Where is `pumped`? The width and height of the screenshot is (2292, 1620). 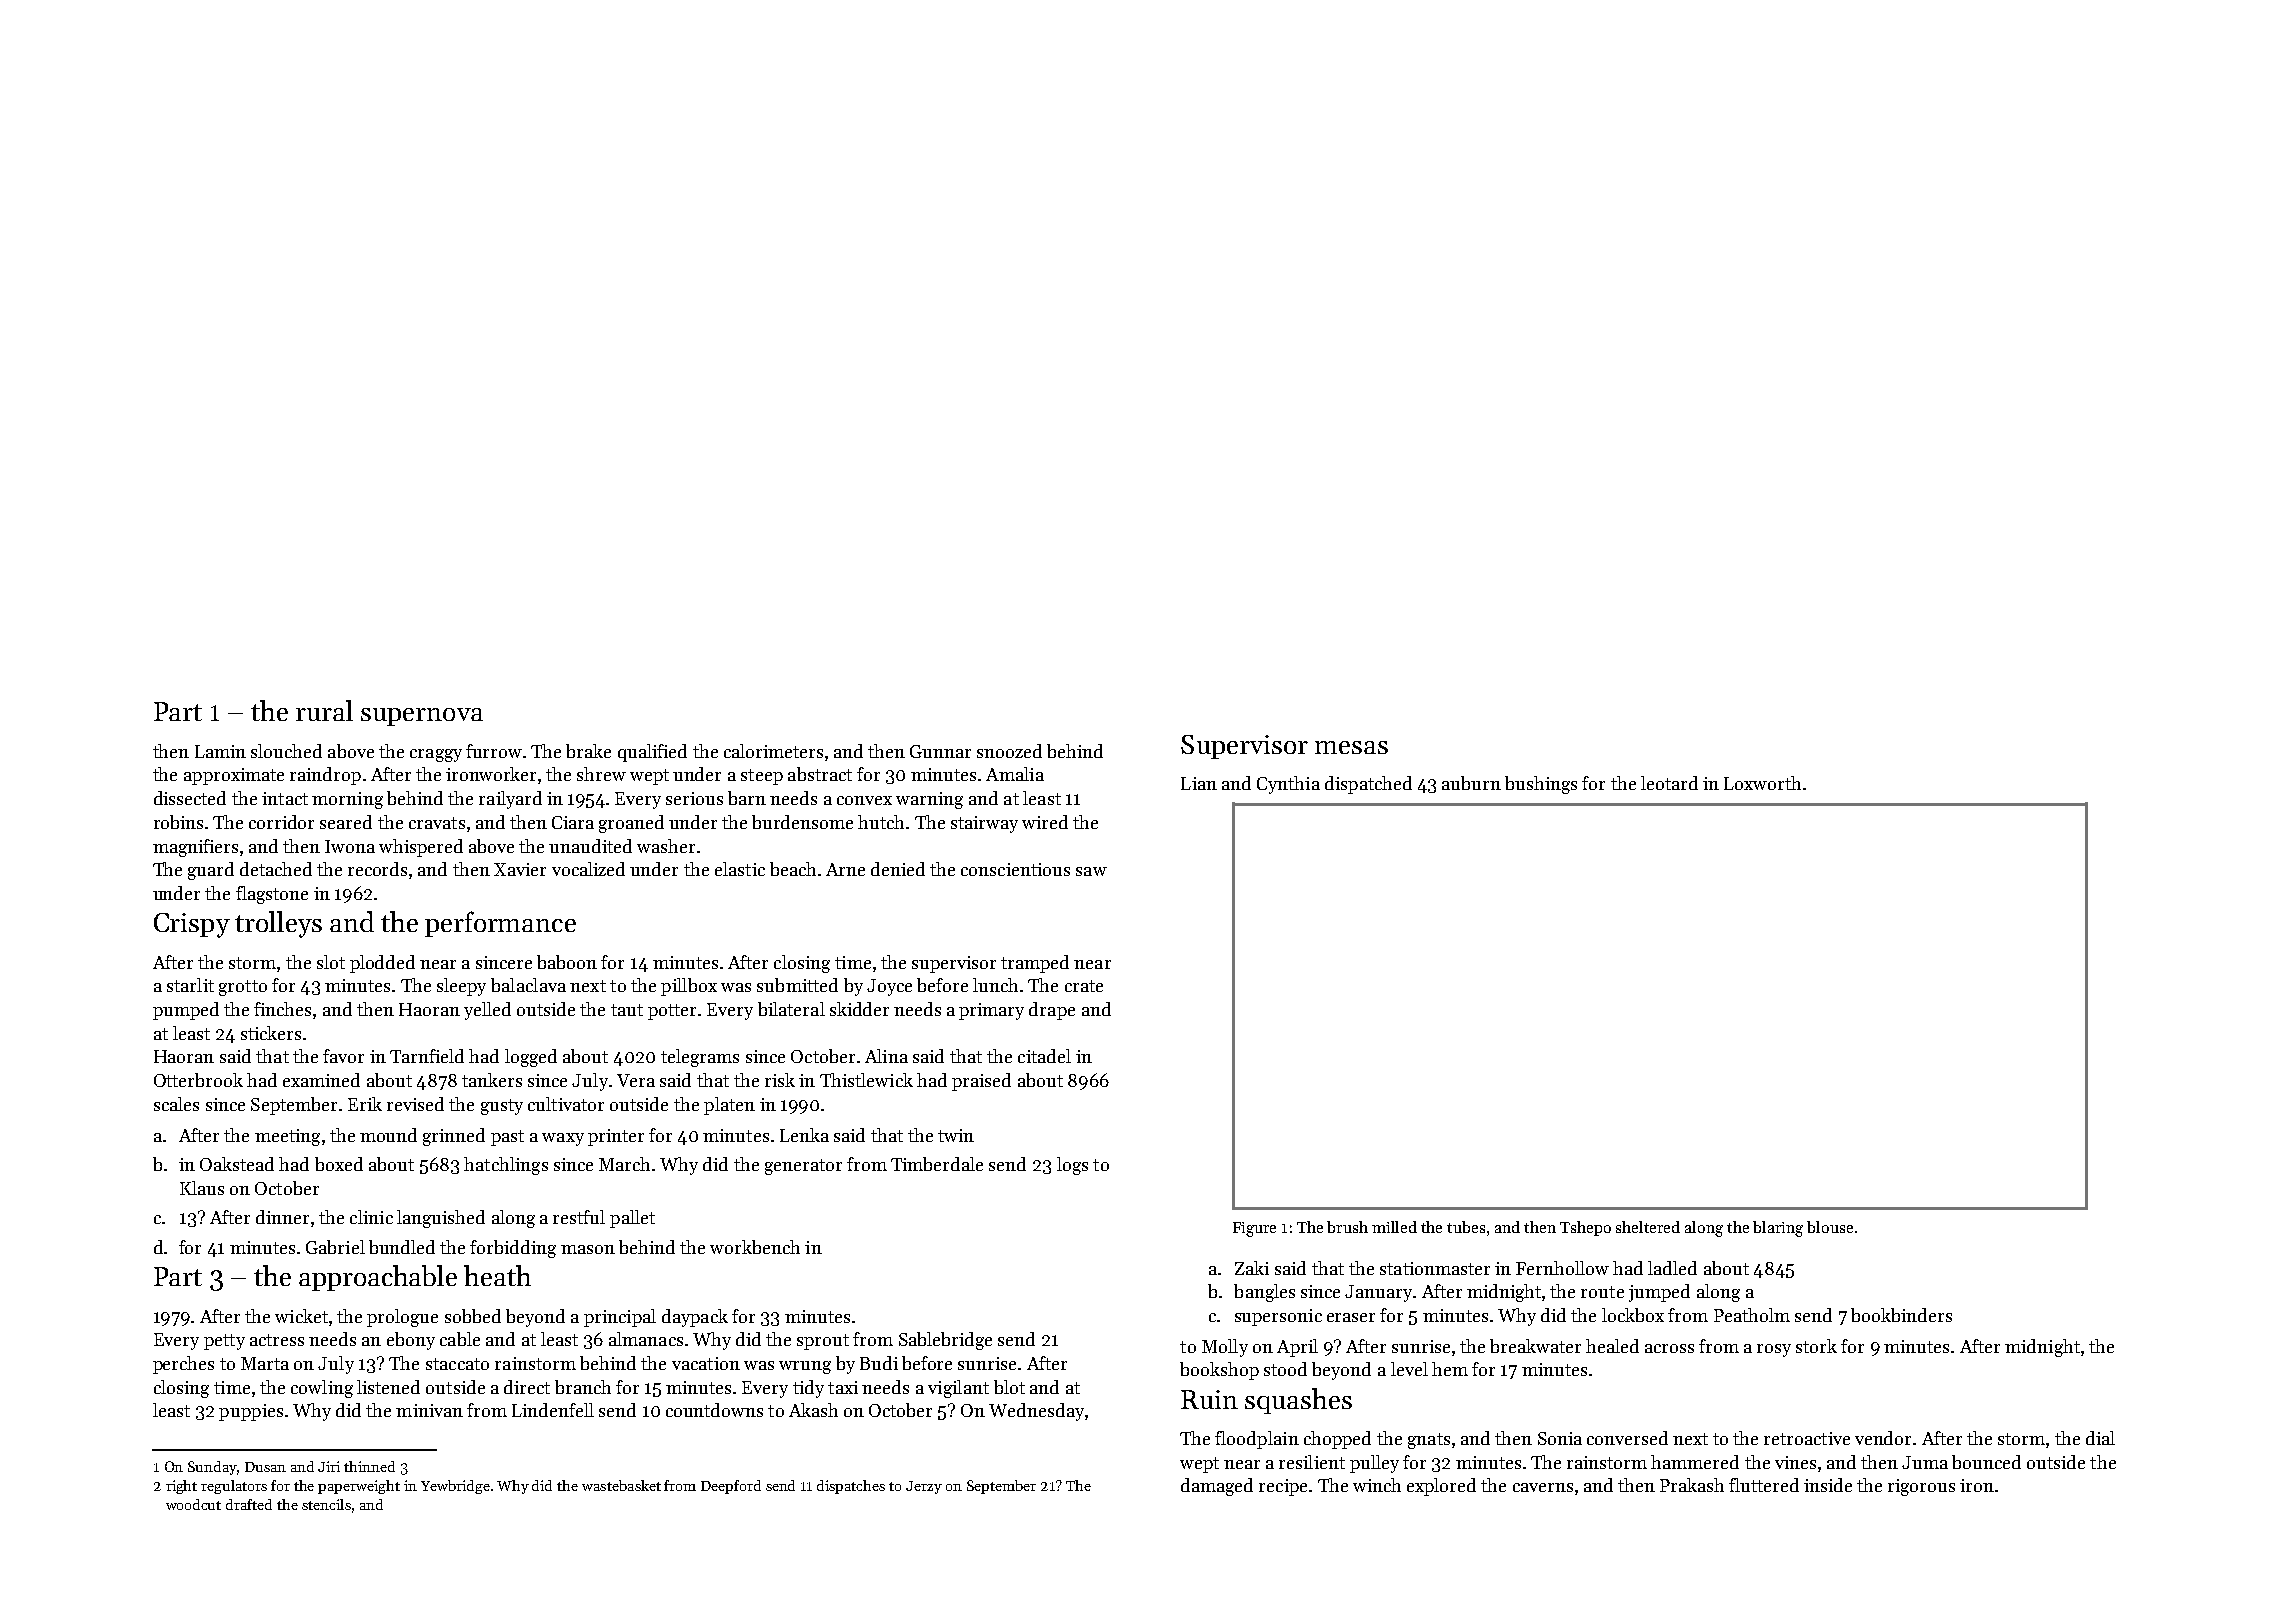
pumped is located at coordinates (186, 1011).
